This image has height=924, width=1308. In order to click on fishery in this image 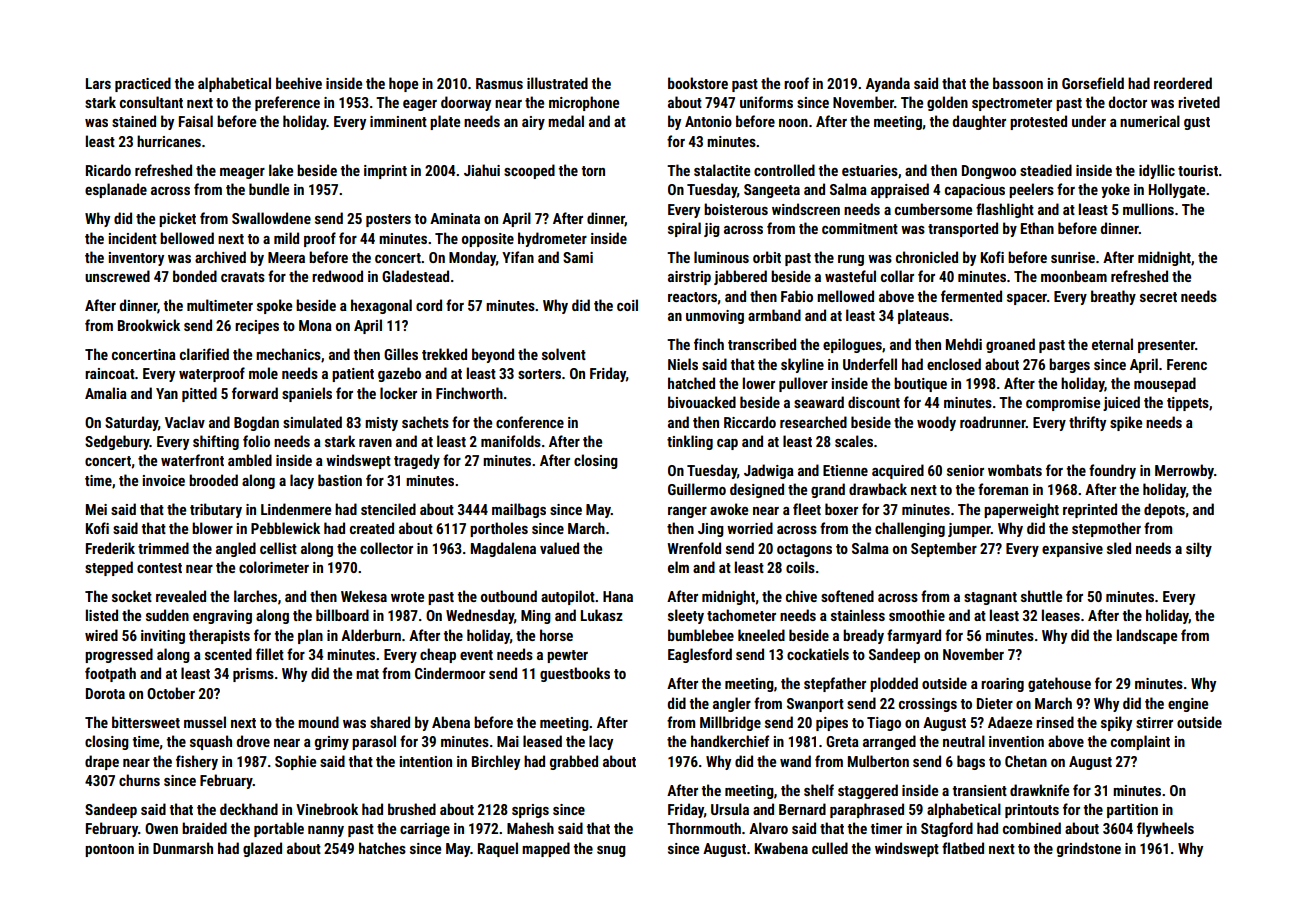, I will do `click(197, 762)`.
